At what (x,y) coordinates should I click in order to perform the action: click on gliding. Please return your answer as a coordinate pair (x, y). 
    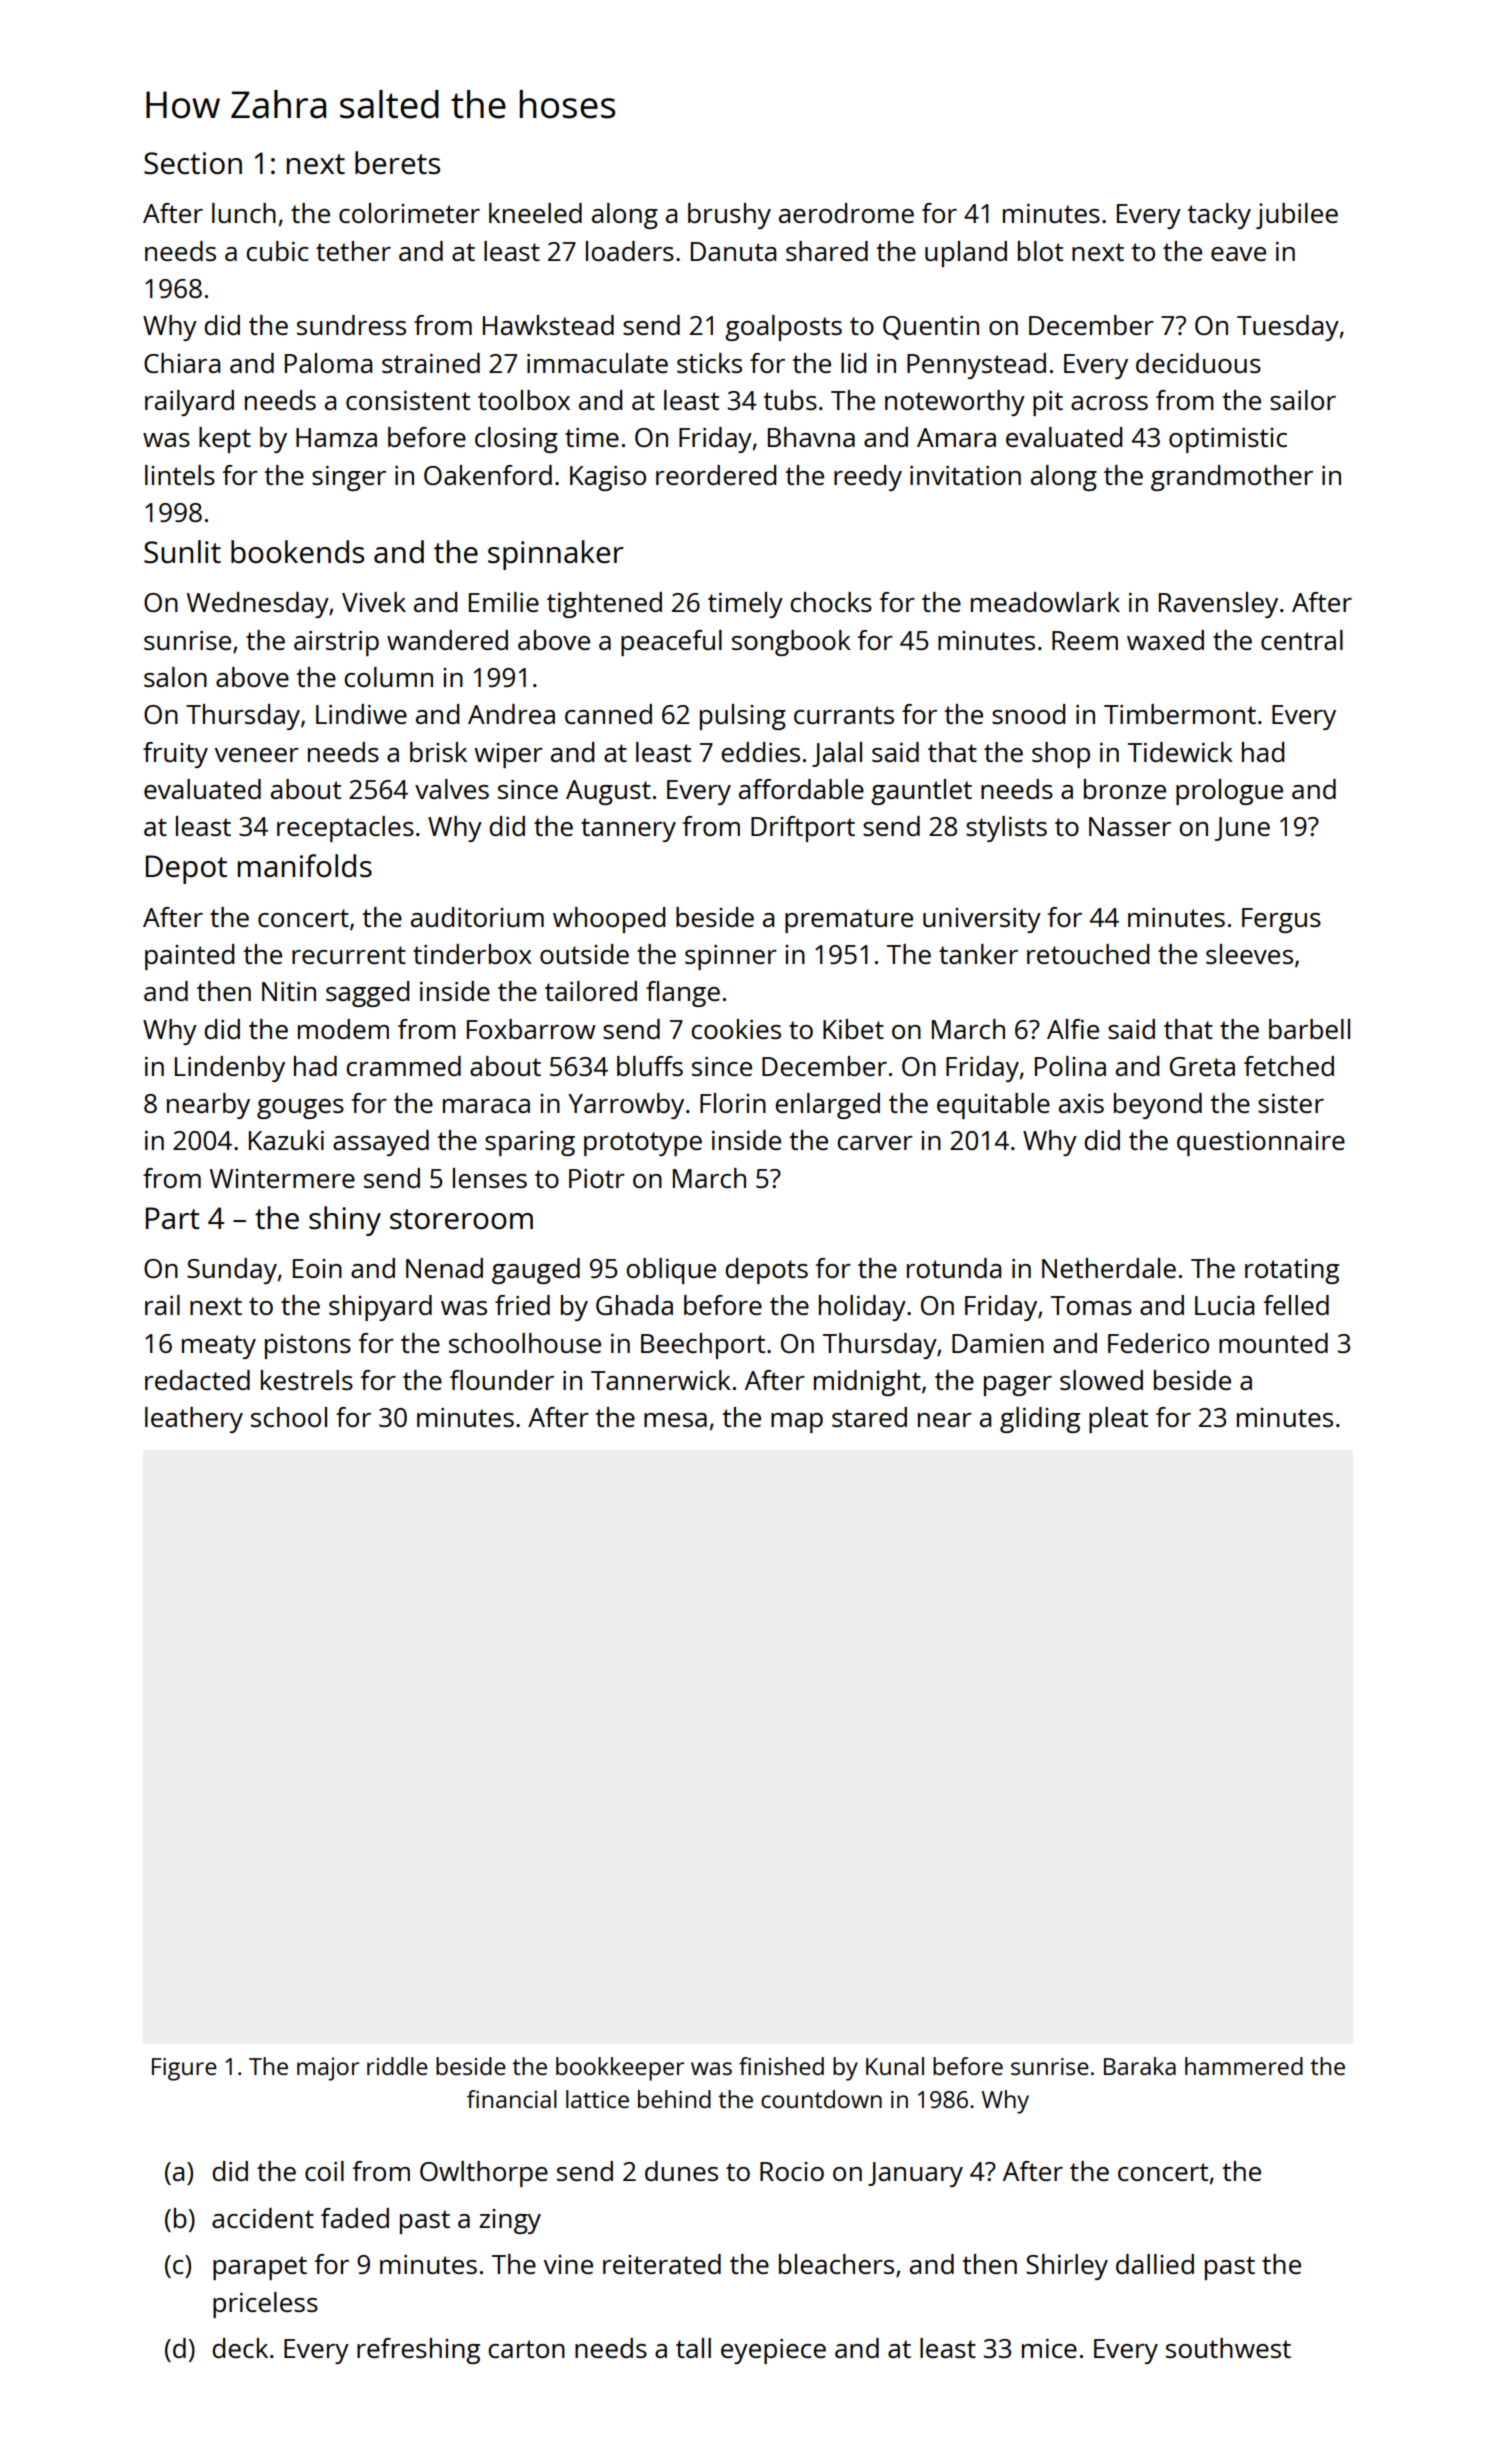
    Looking at the image, I should click on (1040, 1420).
